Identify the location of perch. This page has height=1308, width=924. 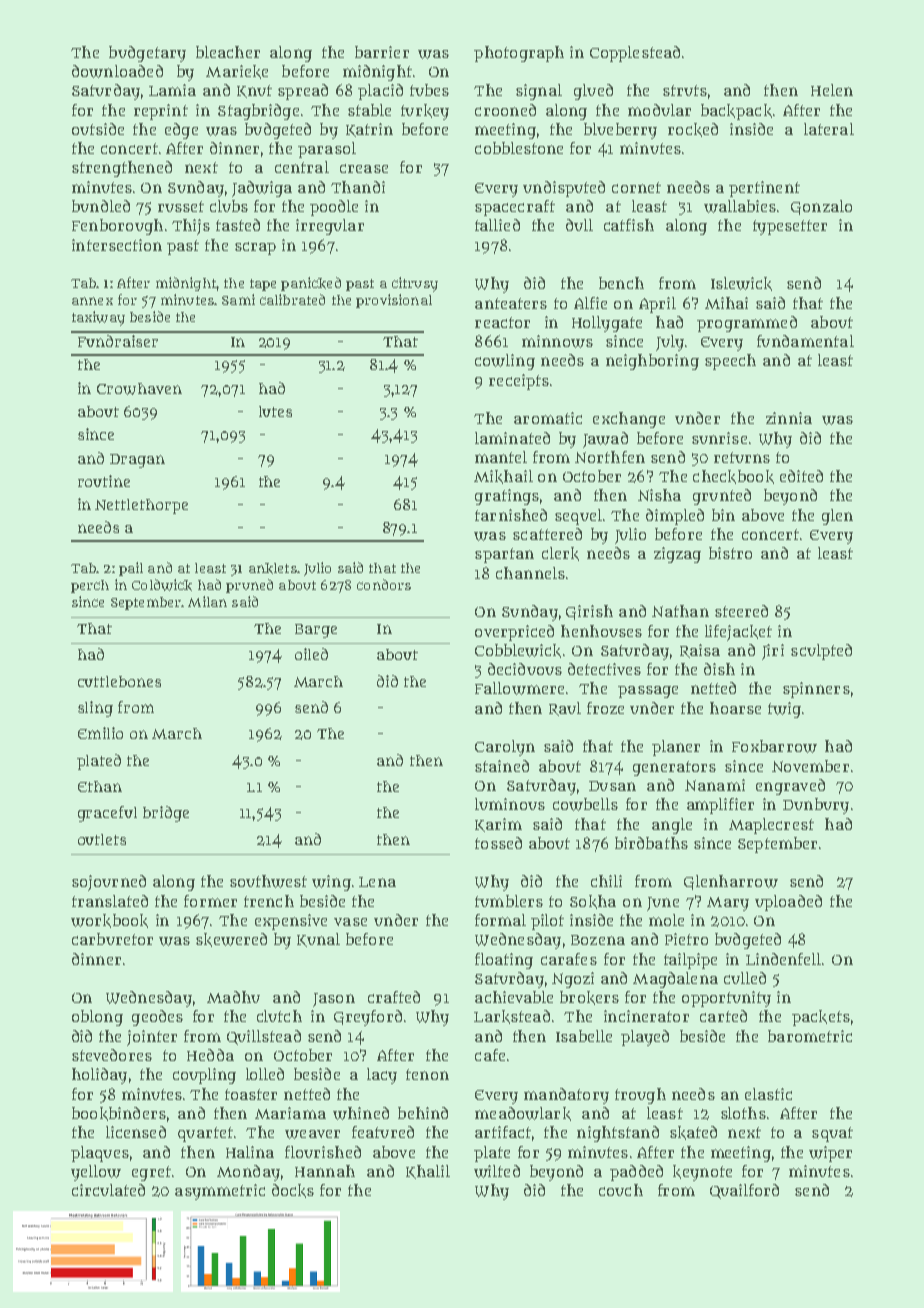
(90, 586).
